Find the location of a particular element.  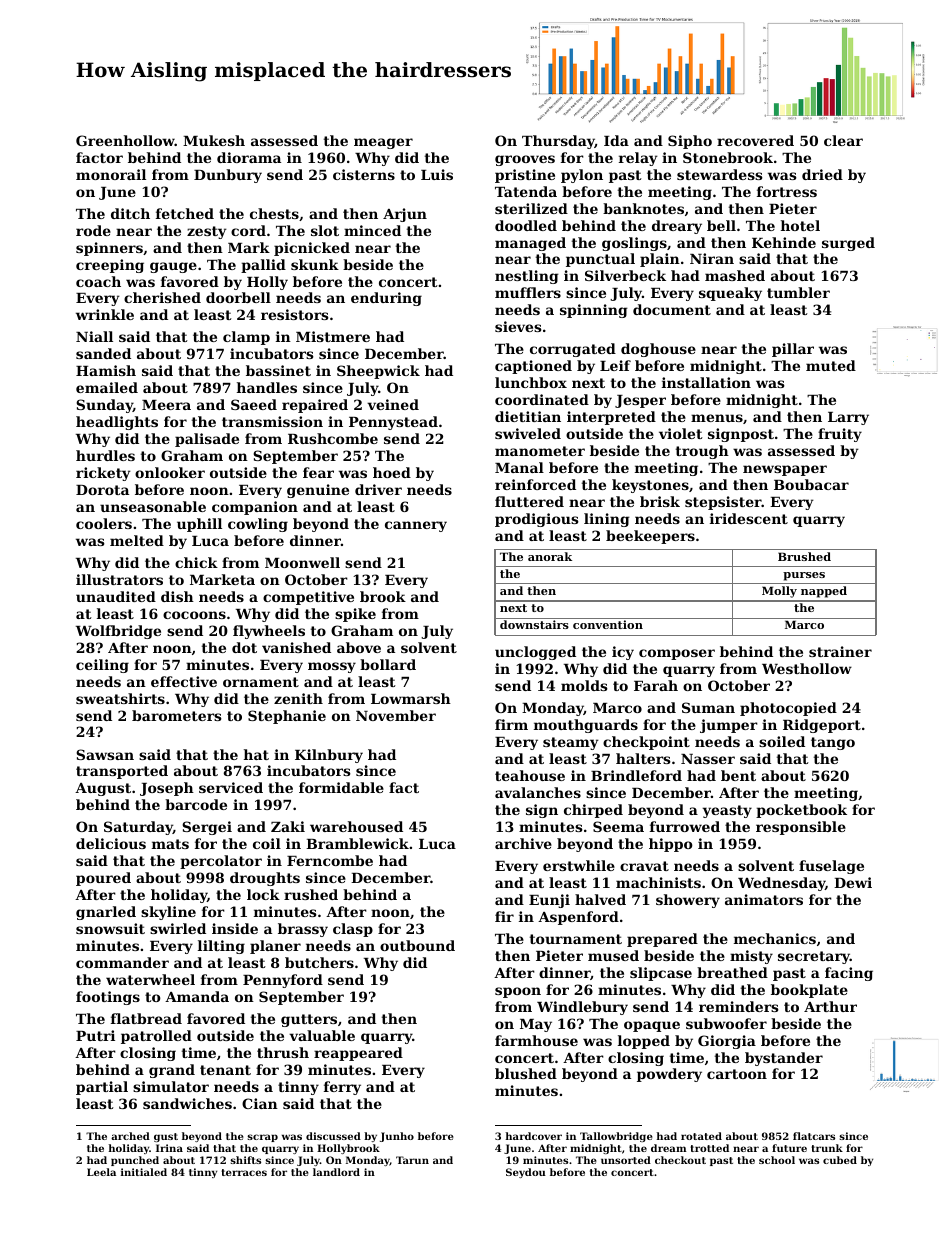

veined is located at coordinates (393, 404).
